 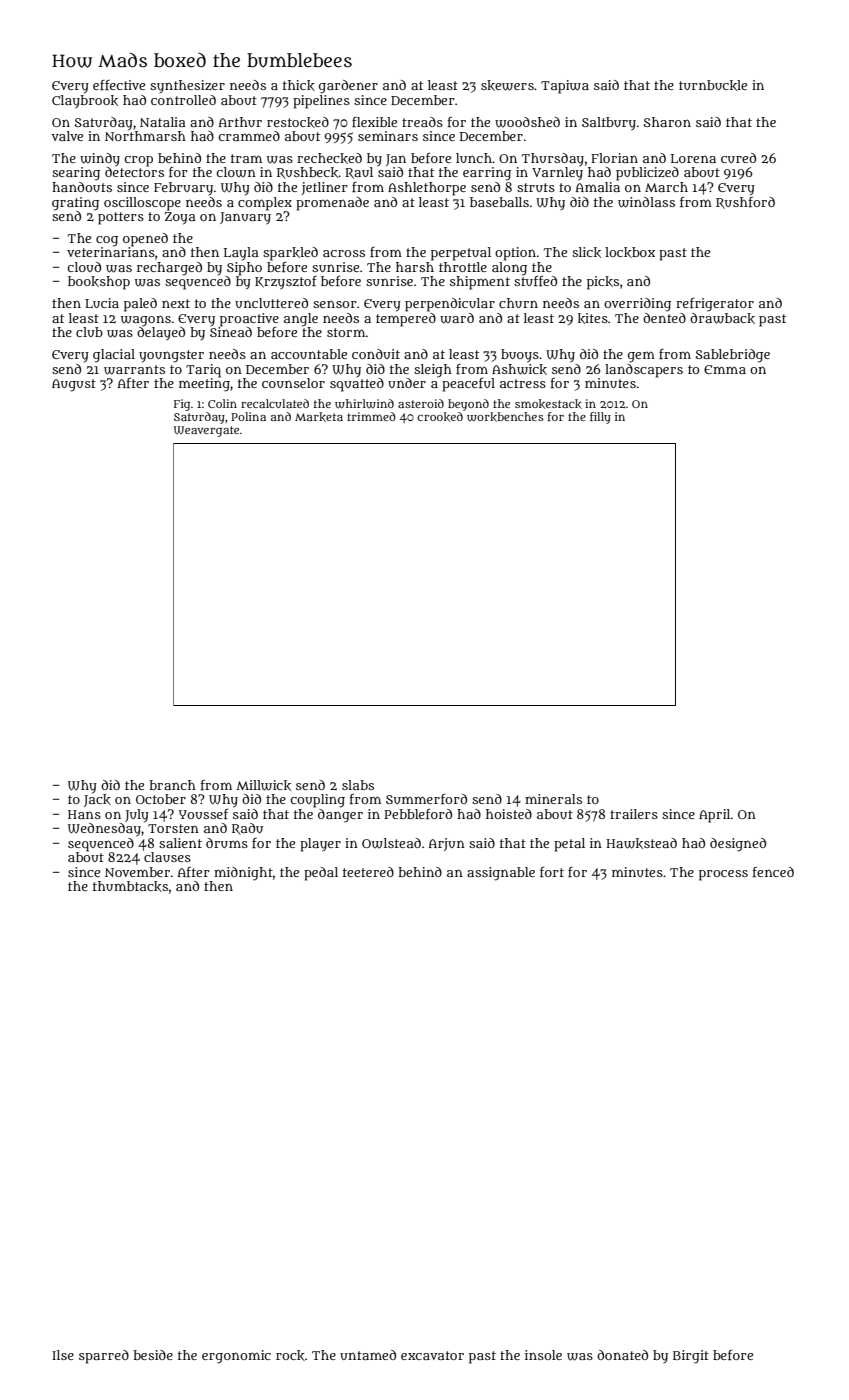 I want to click on fenced, so click(x=773, y=872).
